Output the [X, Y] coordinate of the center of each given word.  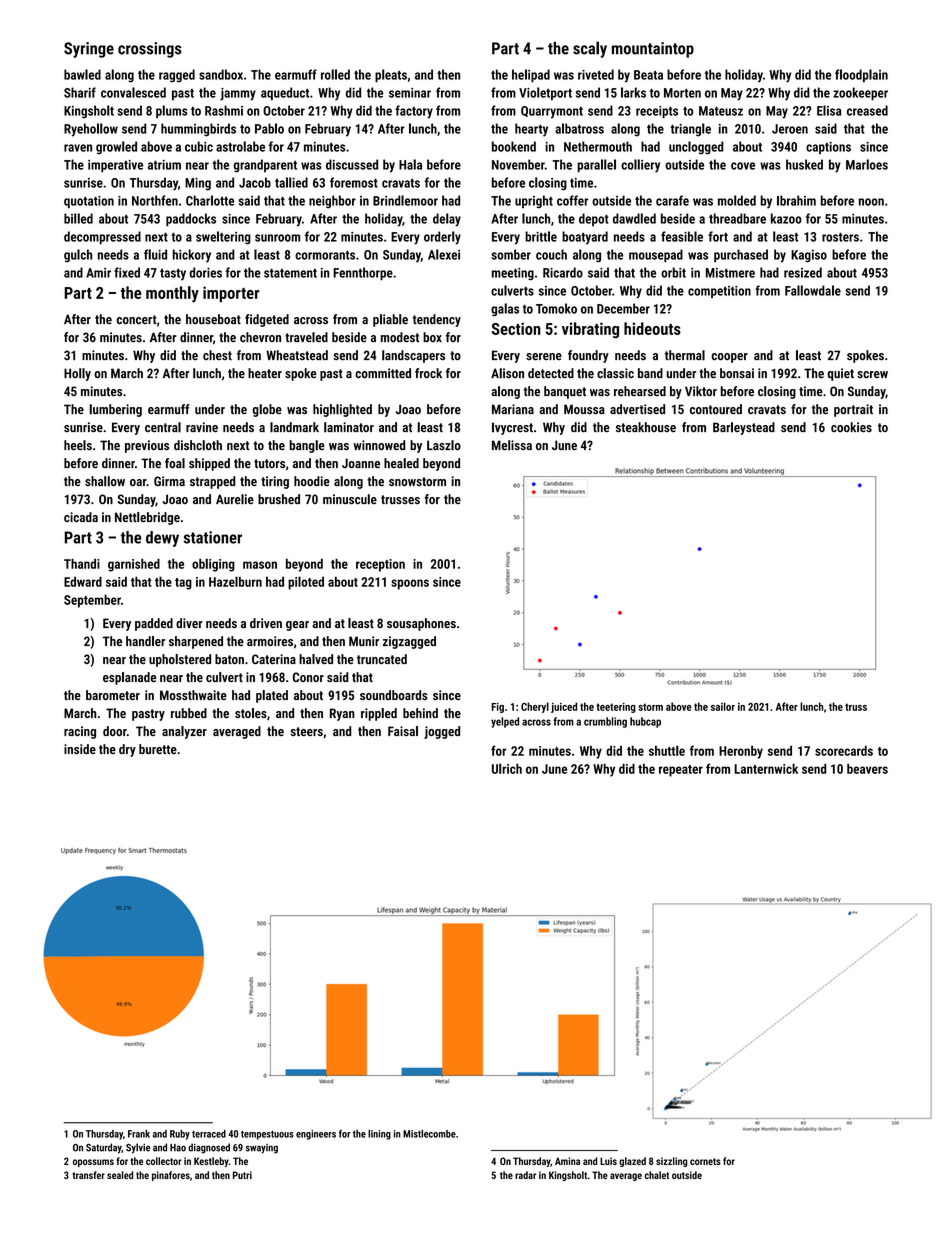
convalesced [133, 92]
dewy [162, 539]
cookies [851, 427]
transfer [88, 1175]
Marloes [867, 164]
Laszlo [444, 445]
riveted [596, 74]
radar [525, 1175]
